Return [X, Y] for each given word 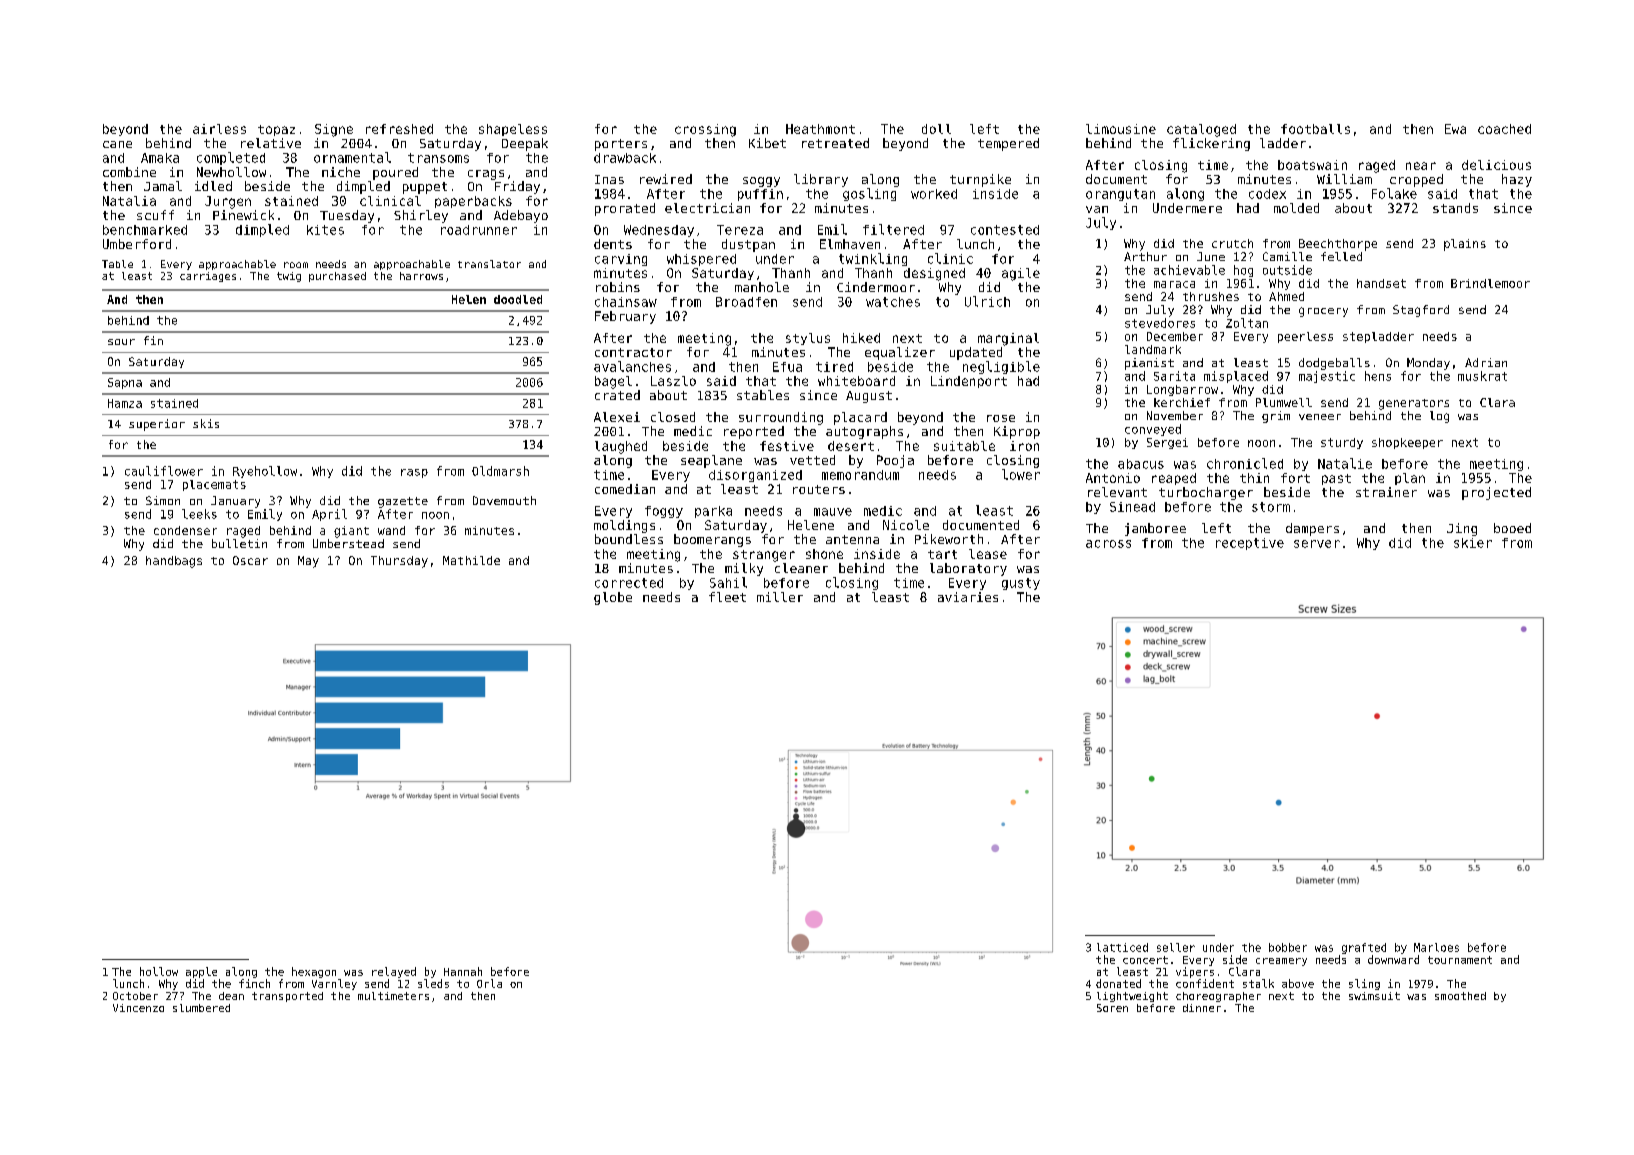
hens [1378, 376]
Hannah [463, 971]
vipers [1195, 972]
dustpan [748, 245]
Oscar [250, 560]
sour [121, 342]
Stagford [1421, 311]
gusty [1021, 584]
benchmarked [145, 230]
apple [201, 972]
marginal [1008, 339]
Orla [489, 983]
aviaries [968, 597]
